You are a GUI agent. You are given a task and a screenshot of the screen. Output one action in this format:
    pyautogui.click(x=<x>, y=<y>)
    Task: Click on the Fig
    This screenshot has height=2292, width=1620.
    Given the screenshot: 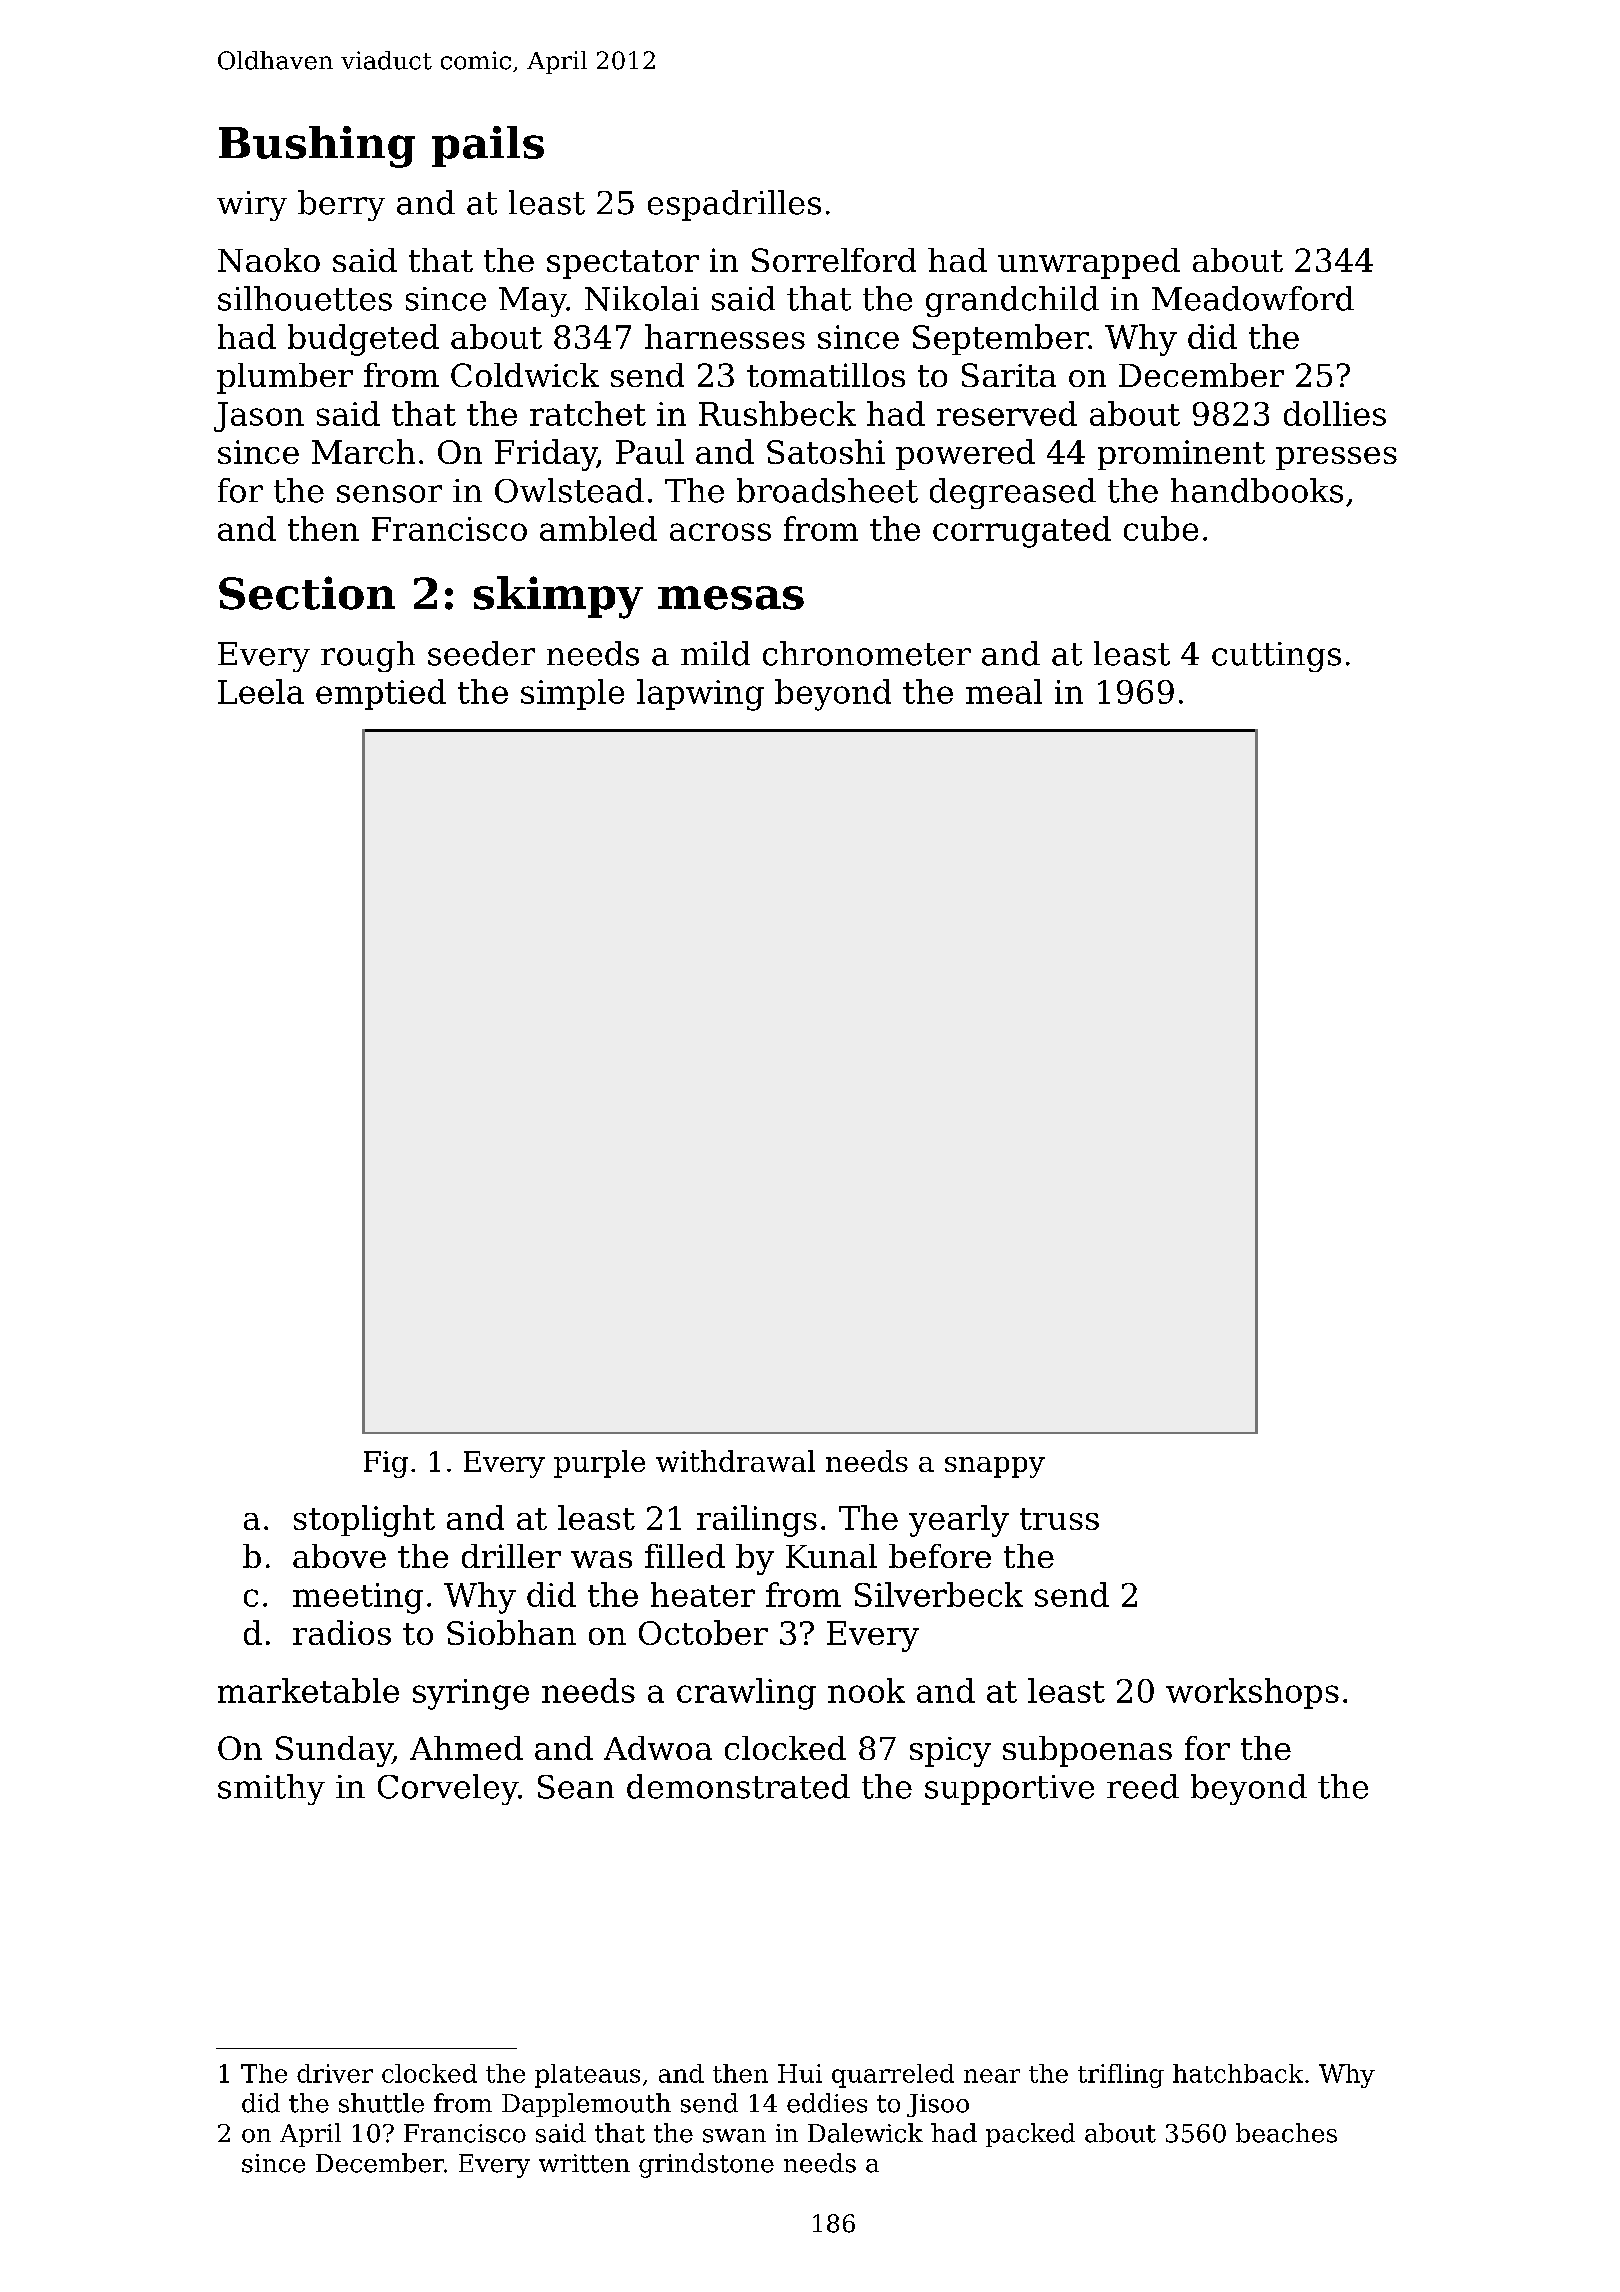 What is the action you would take?
    pyautogui.click(x=386, y=1464)
